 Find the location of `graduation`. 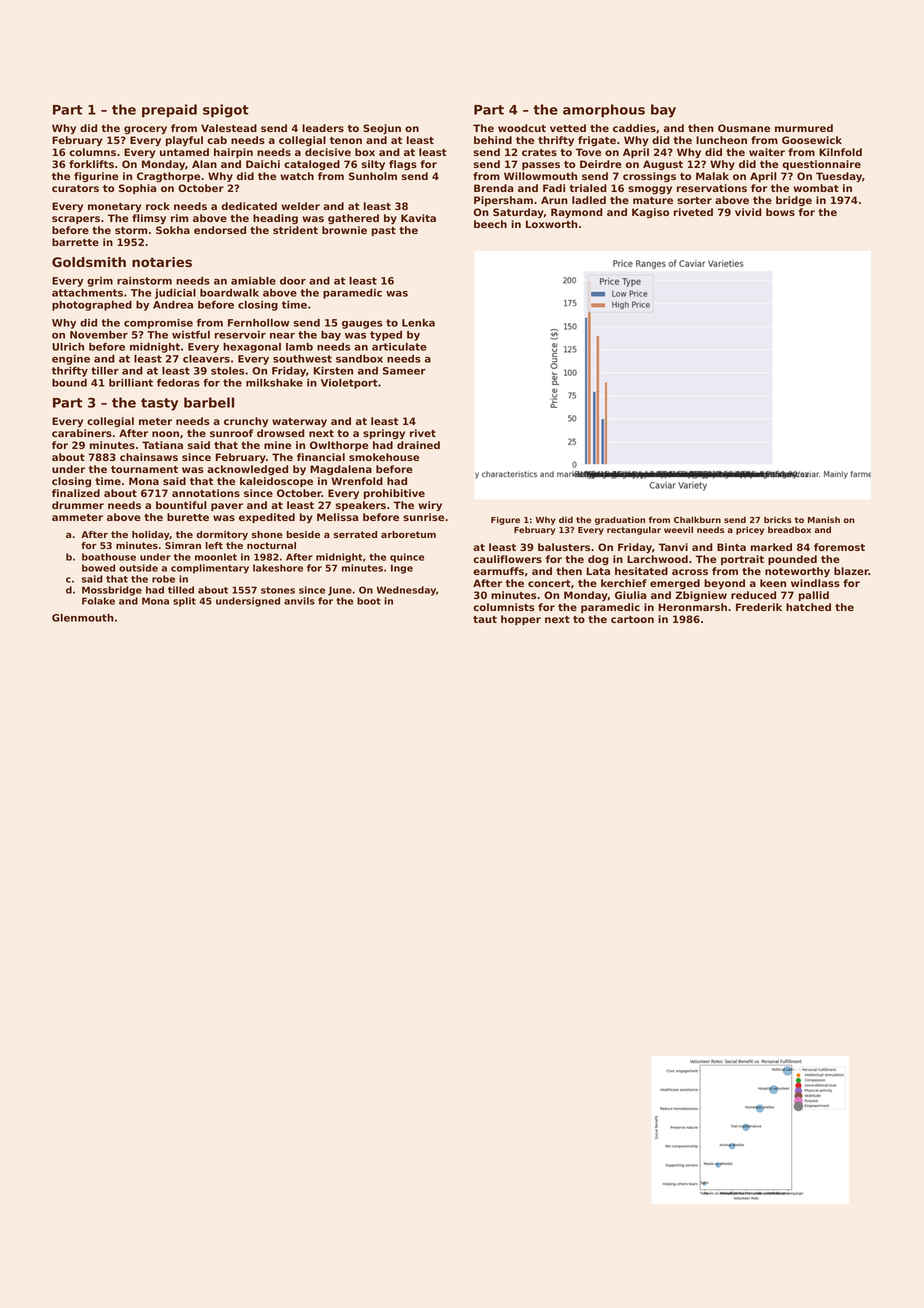

graduation is located at coordinates (620, 520).
